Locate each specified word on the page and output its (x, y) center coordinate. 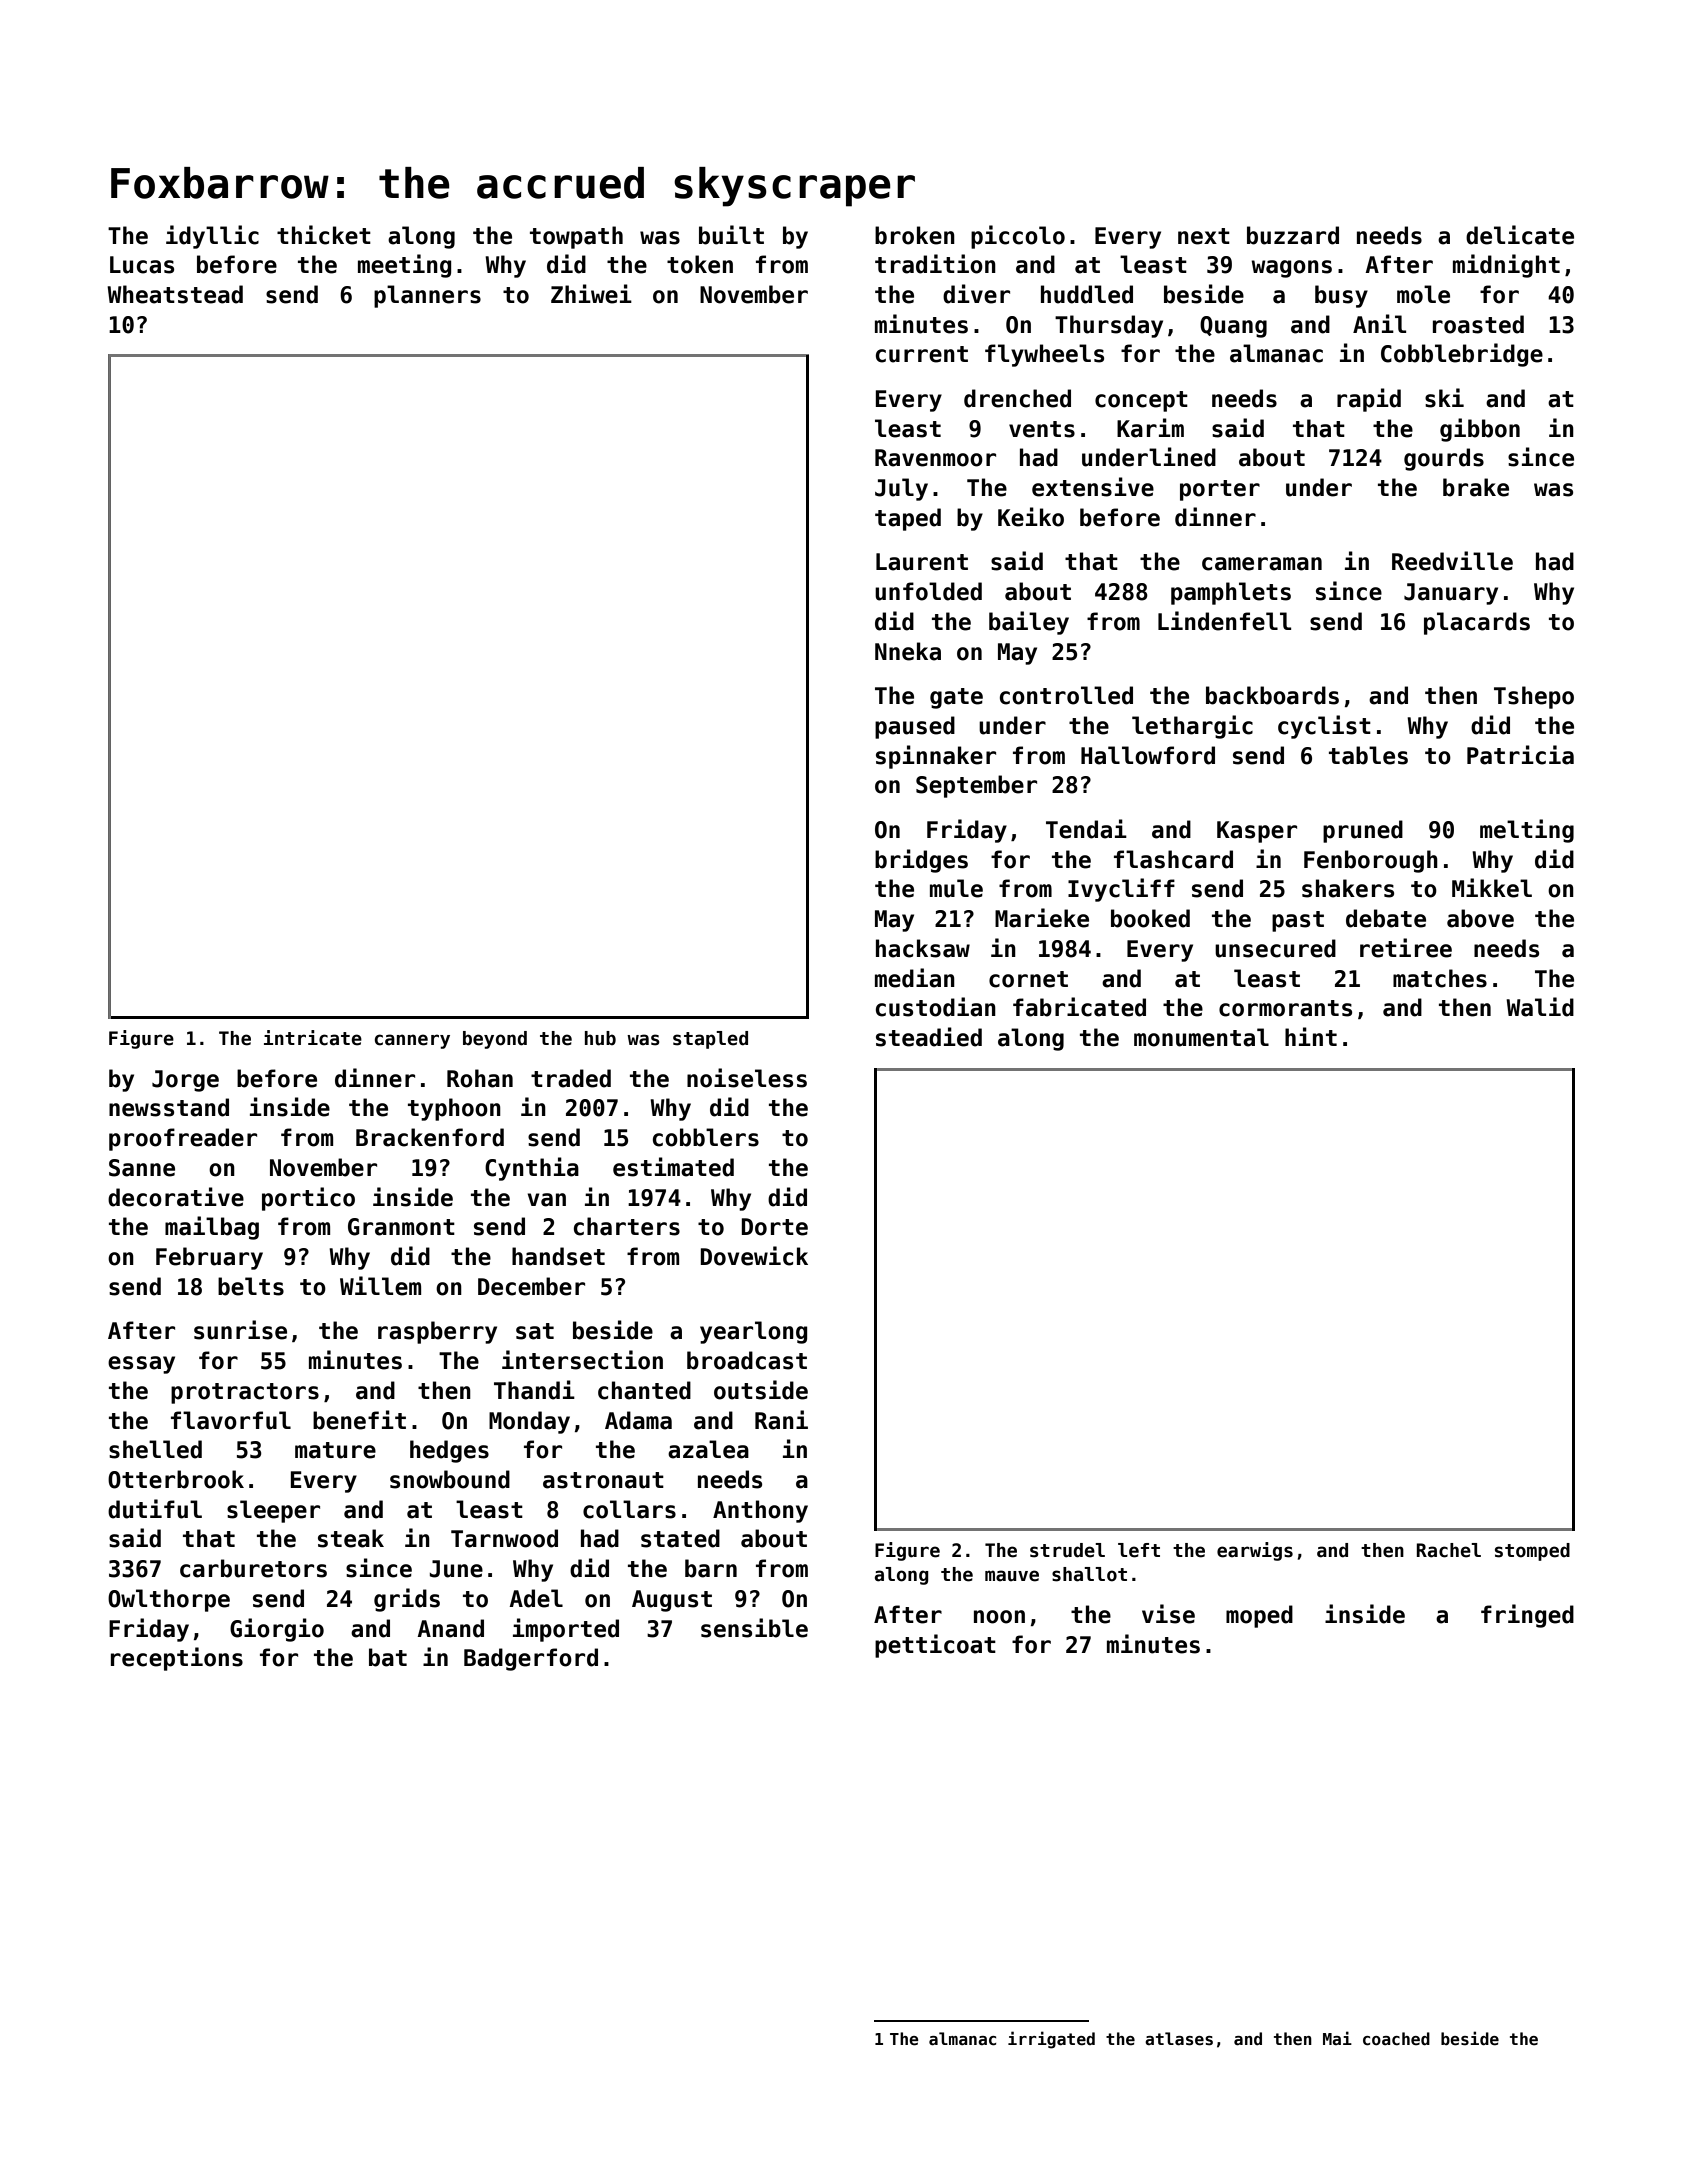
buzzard (1293, 235)
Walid (1540, 1007)
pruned (1363, 831)
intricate (313, 1038)
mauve (1012, 1576)
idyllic (212, 237)
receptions (177, 1659)
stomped (1532, 1552)
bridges (921, 861)
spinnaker (936, 757)
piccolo (1018, 237)
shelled (155, 1449)
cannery (412, 1041)
